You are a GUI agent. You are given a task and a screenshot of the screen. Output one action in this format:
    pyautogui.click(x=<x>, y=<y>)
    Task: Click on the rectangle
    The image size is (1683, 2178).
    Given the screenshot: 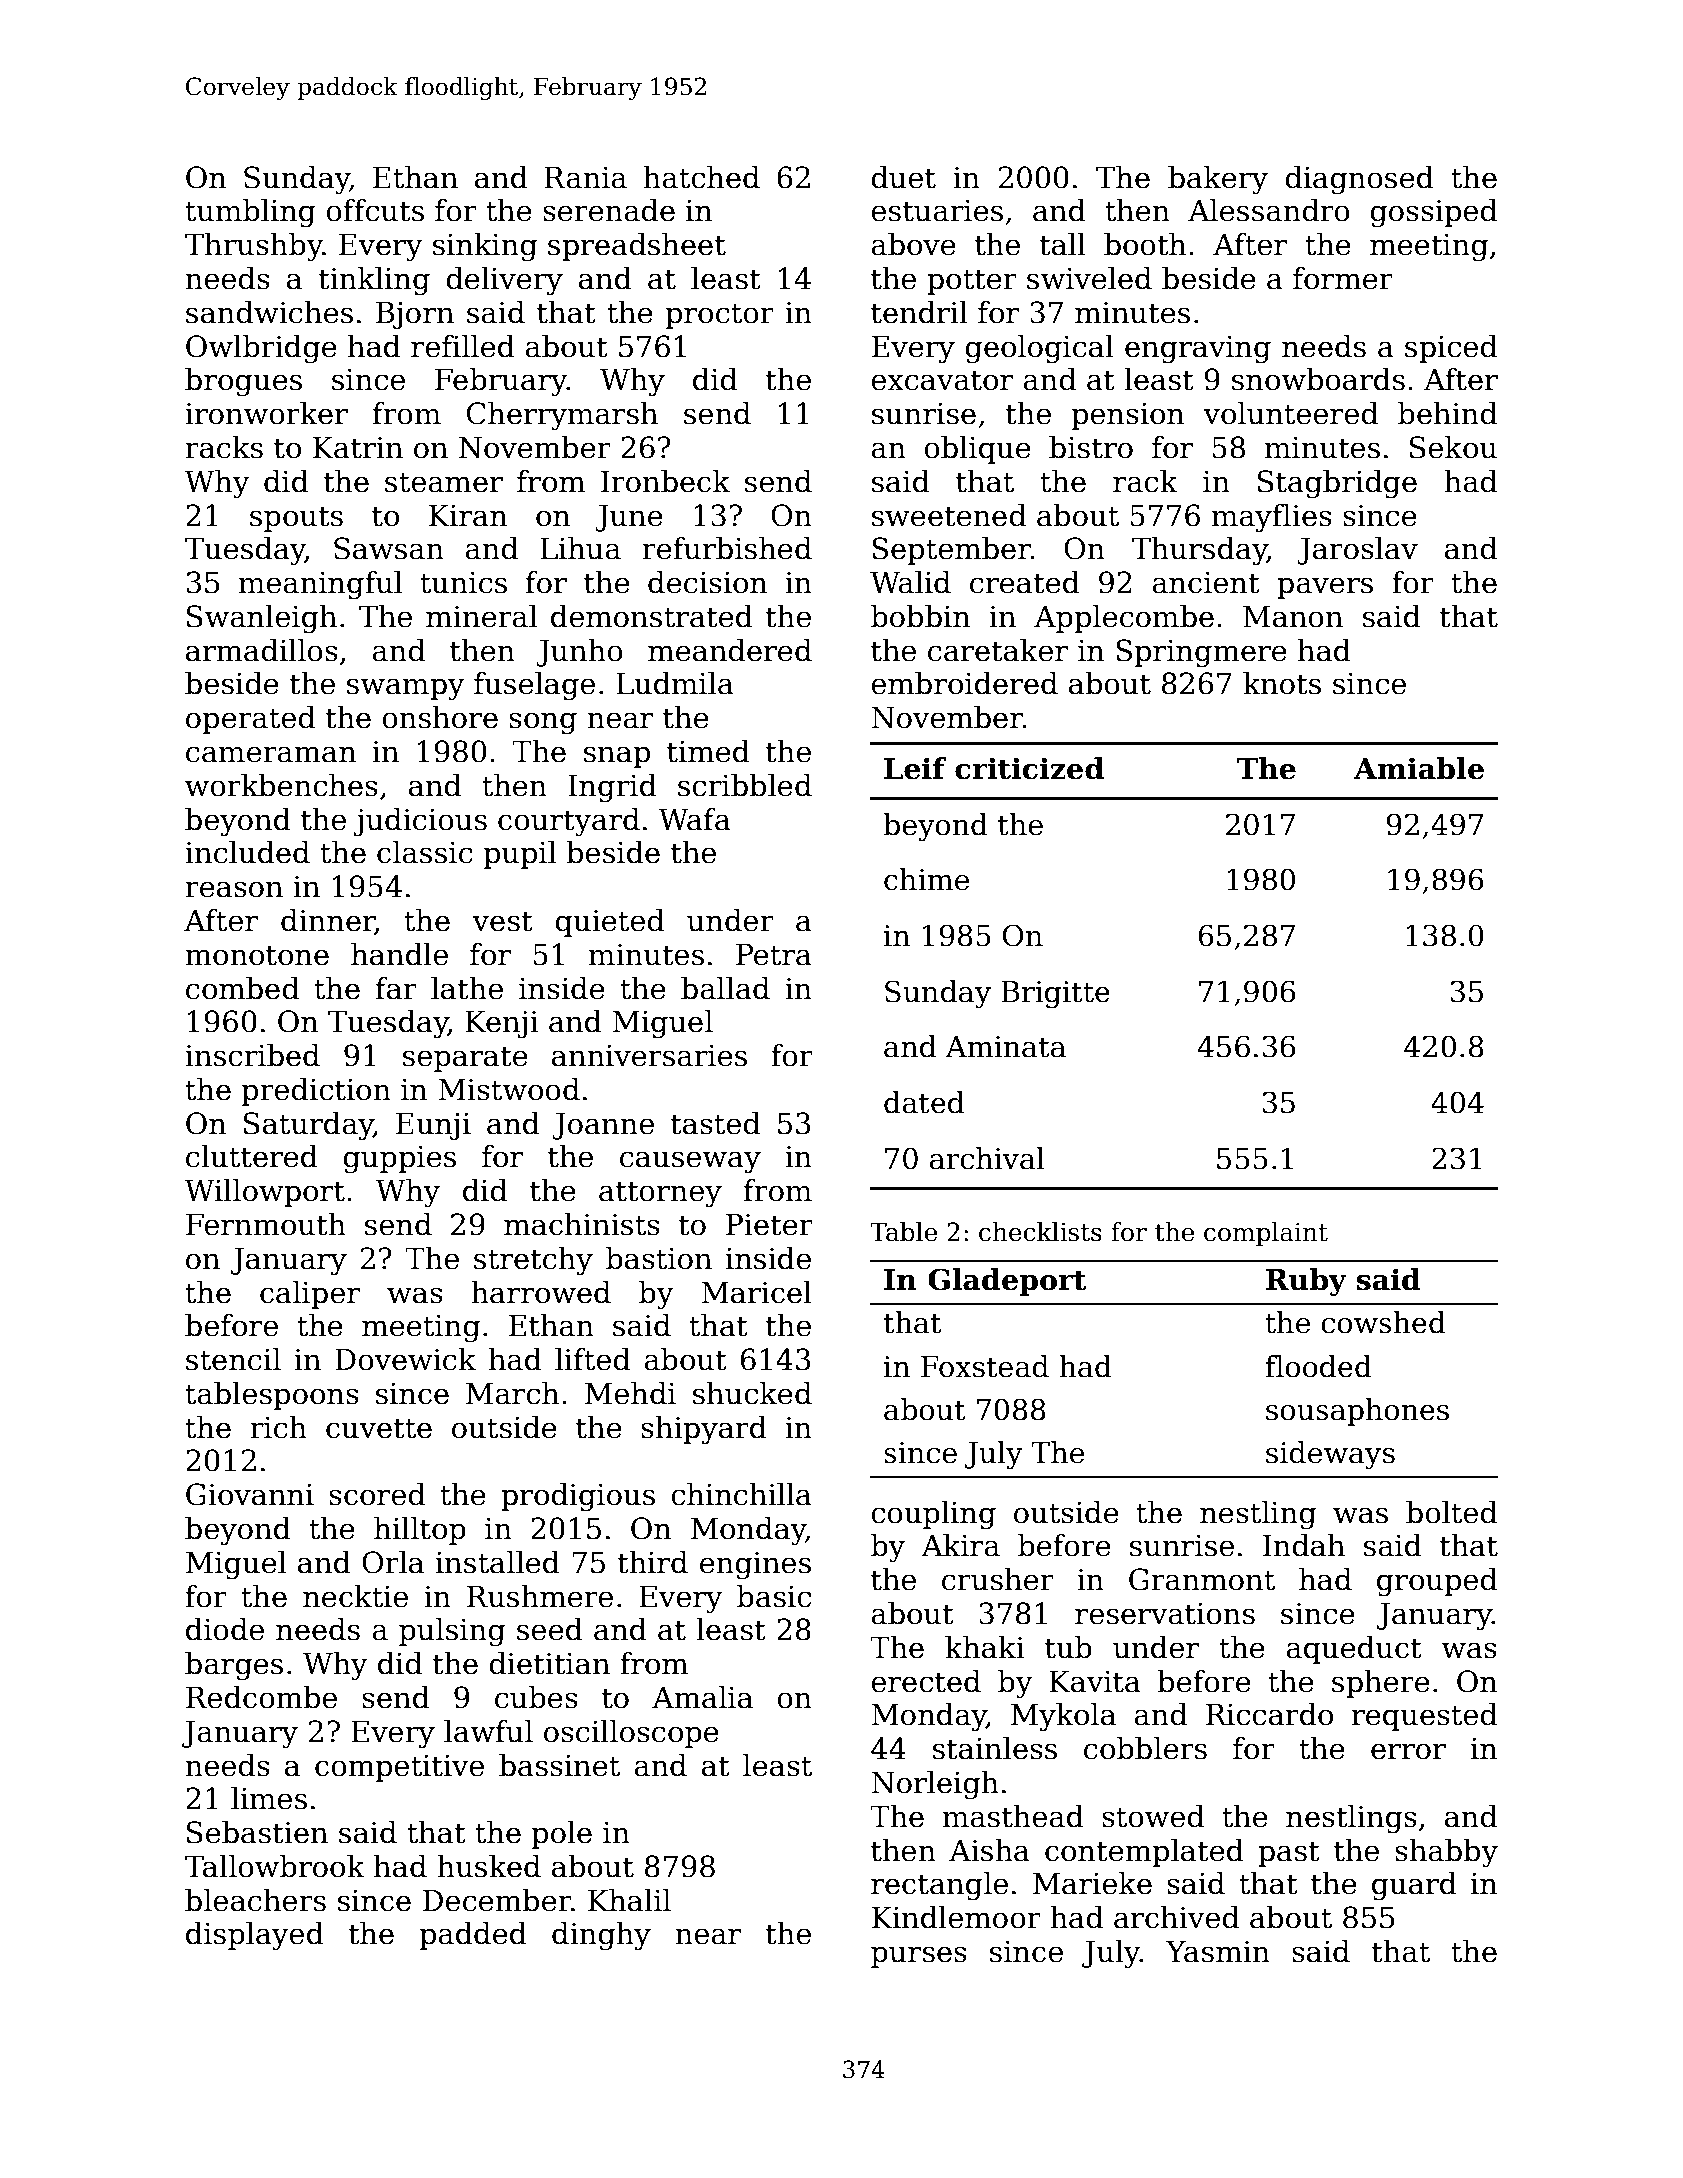 What is the action you would take?
    pyautogui.click(x=939, y=1886)
